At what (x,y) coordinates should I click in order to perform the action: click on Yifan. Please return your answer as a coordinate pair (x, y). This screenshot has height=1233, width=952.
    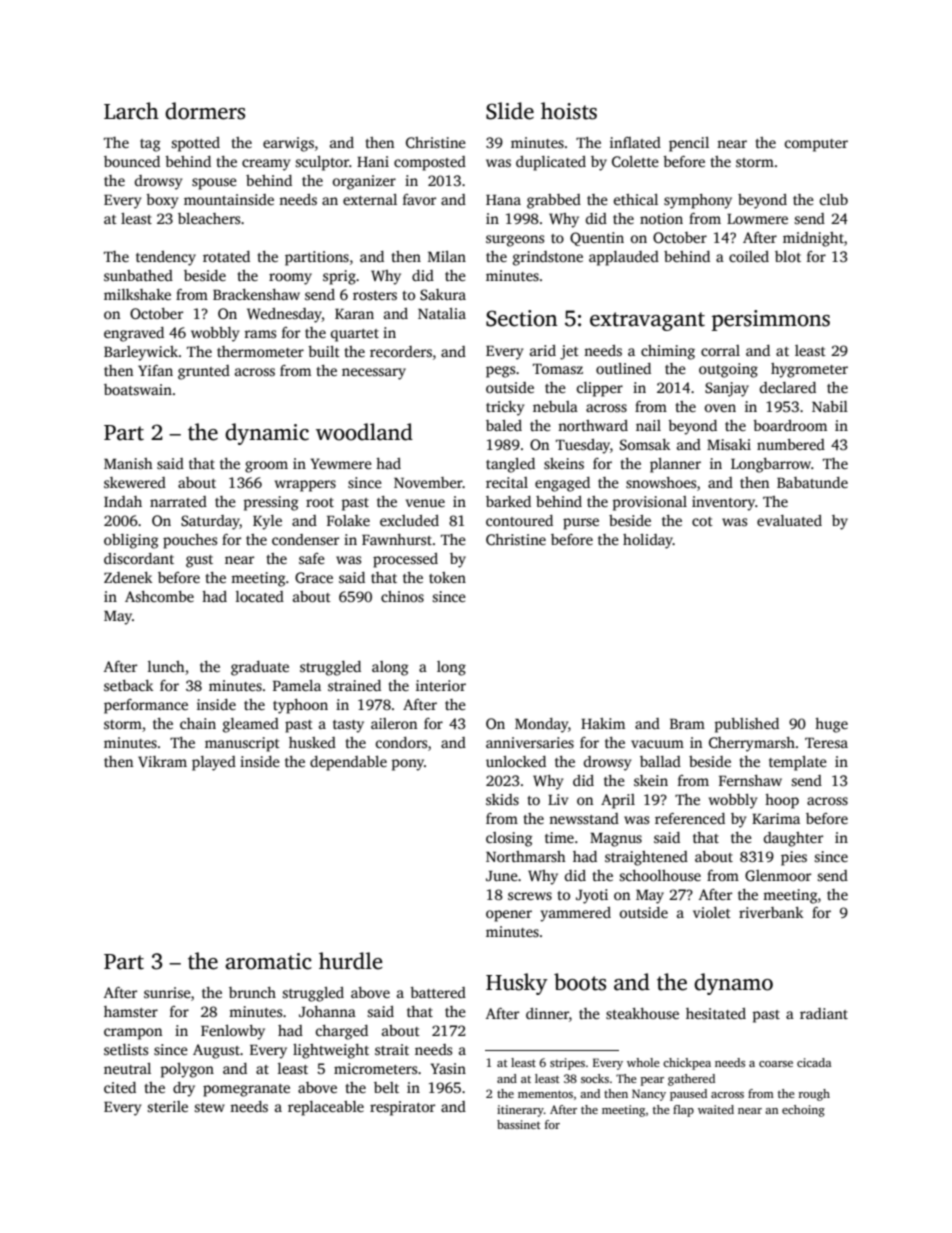
    Looking at the image, I should click on (155, 370).
